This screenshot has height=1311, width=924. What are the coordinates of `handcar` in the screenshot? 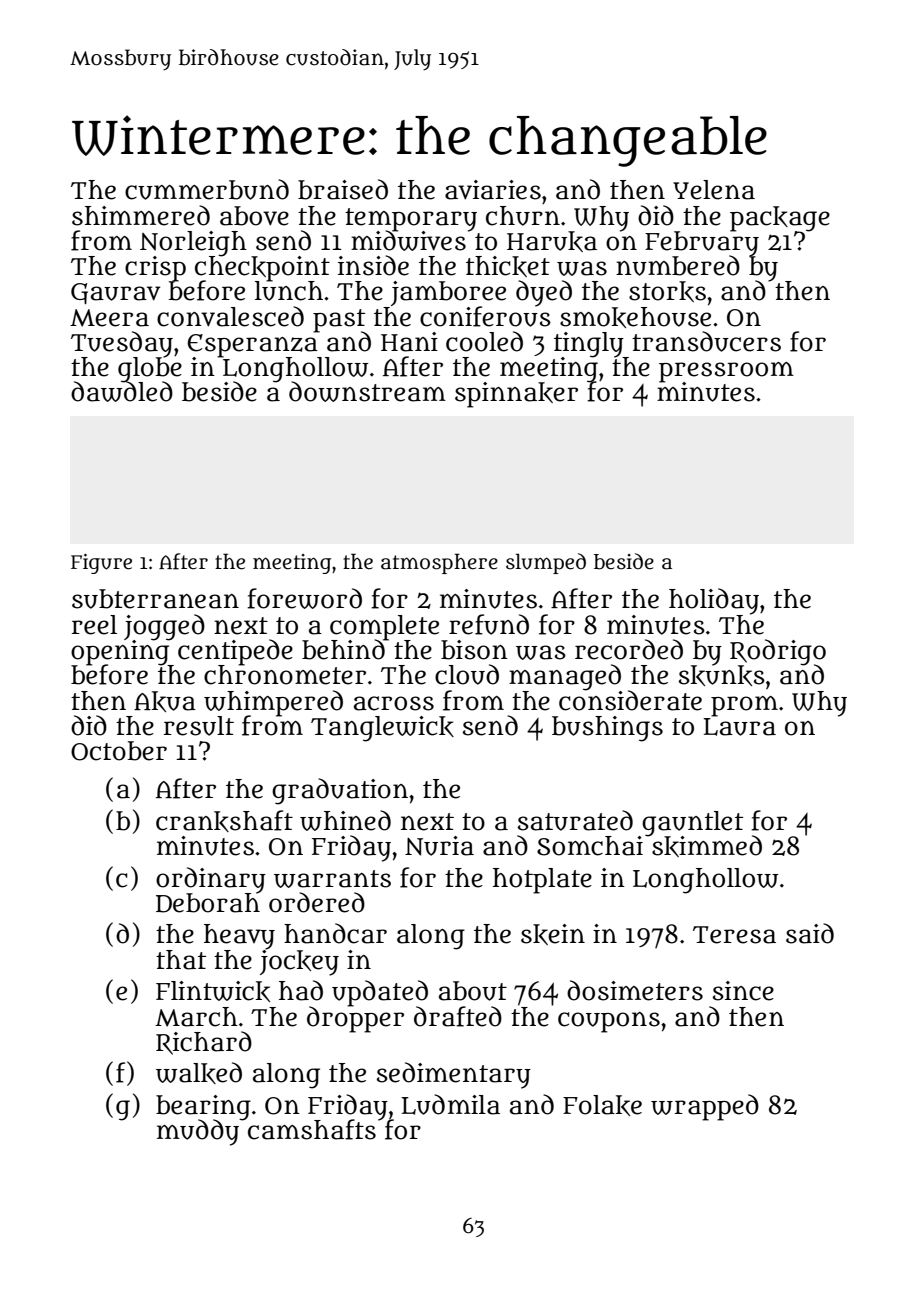 It's located at (335, 933).
